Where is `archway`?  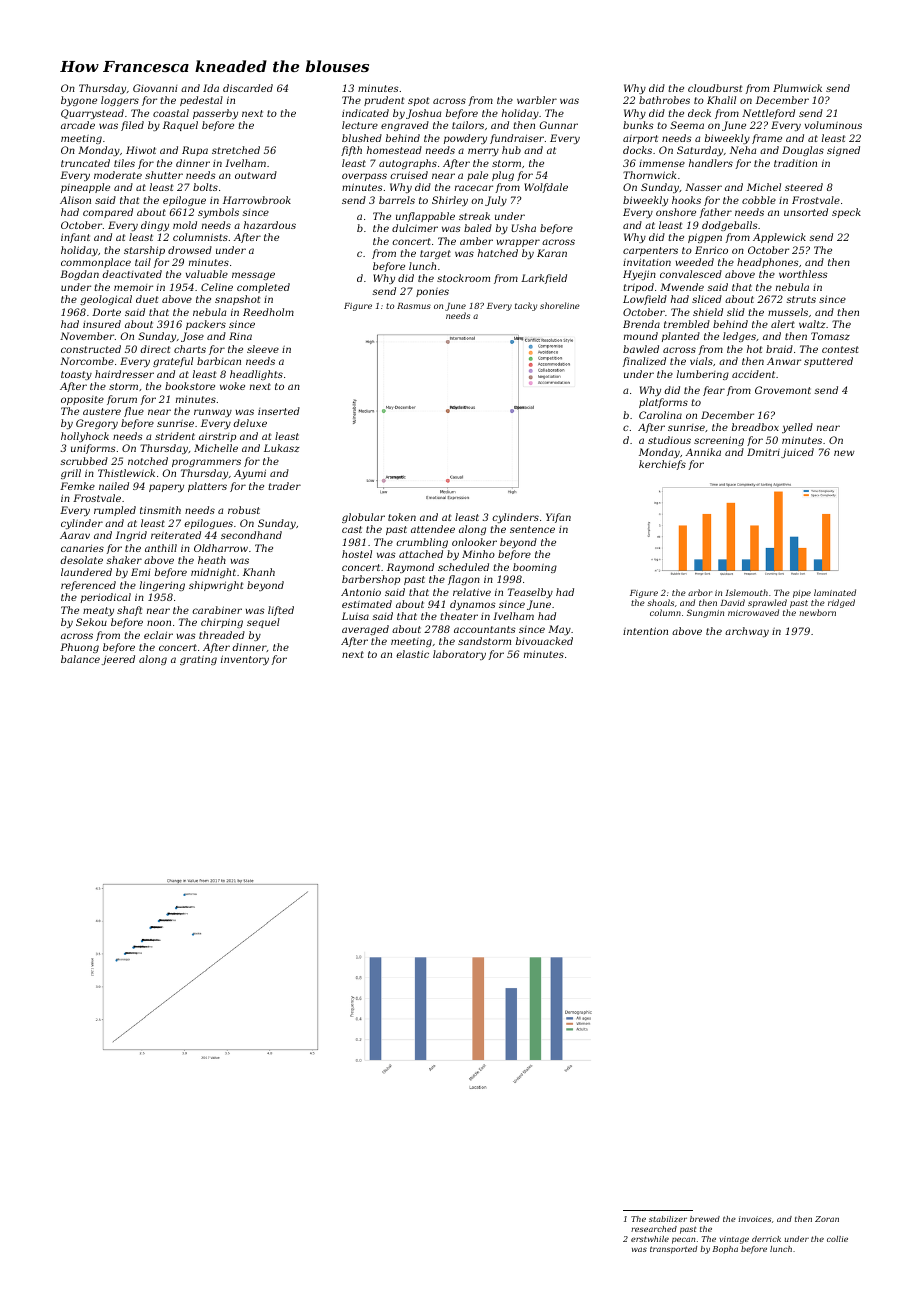
archway is located at coordinates (747, 632).
